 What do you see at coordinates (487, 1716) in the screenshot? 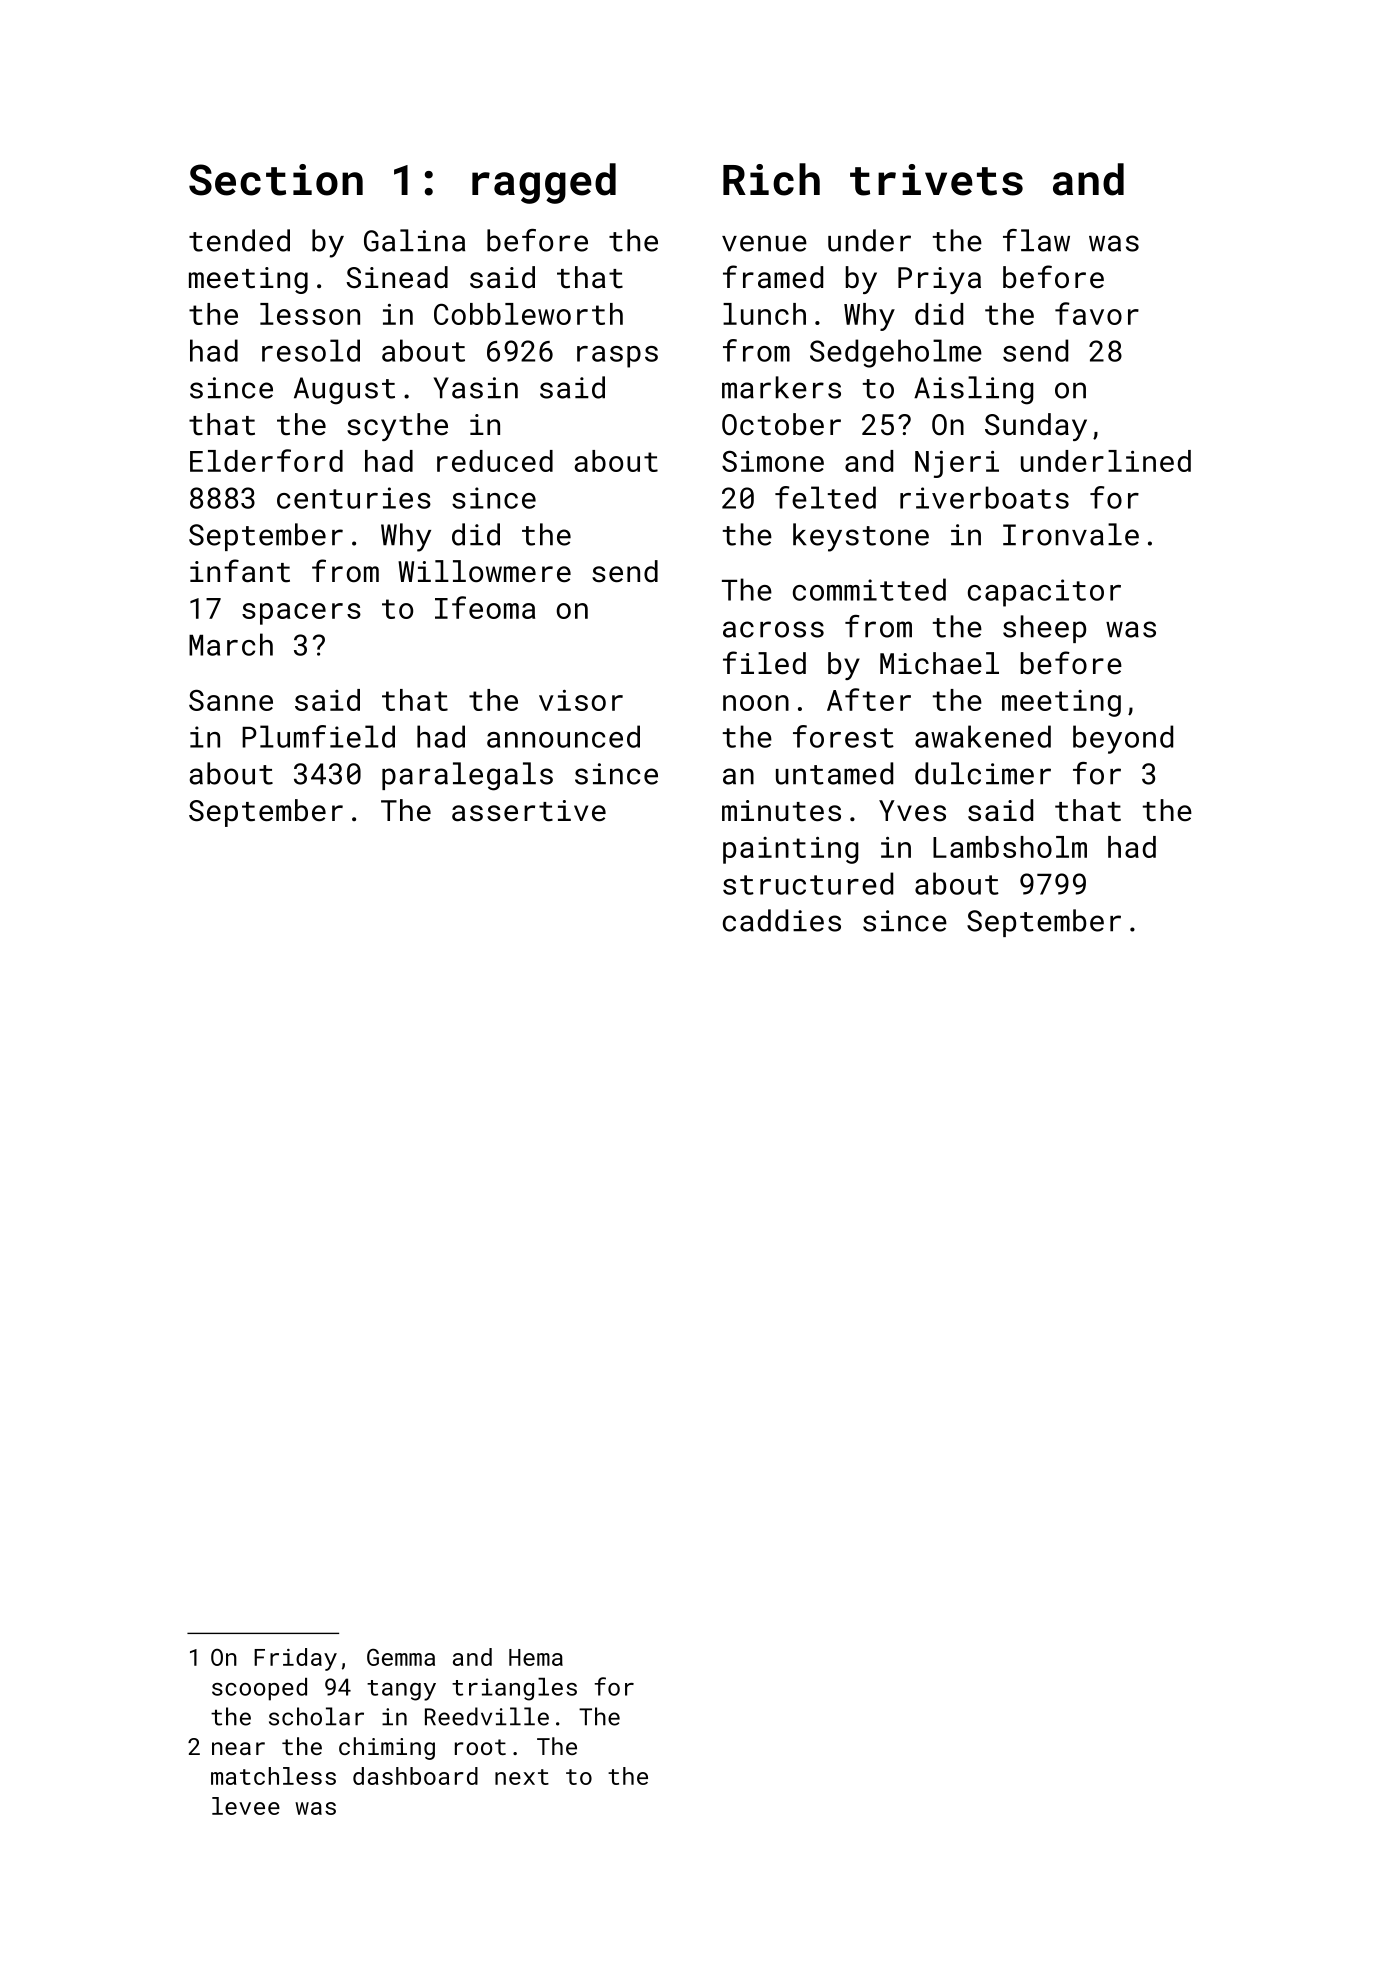
I see `Reedville` at bounding box center [487, 1716].
